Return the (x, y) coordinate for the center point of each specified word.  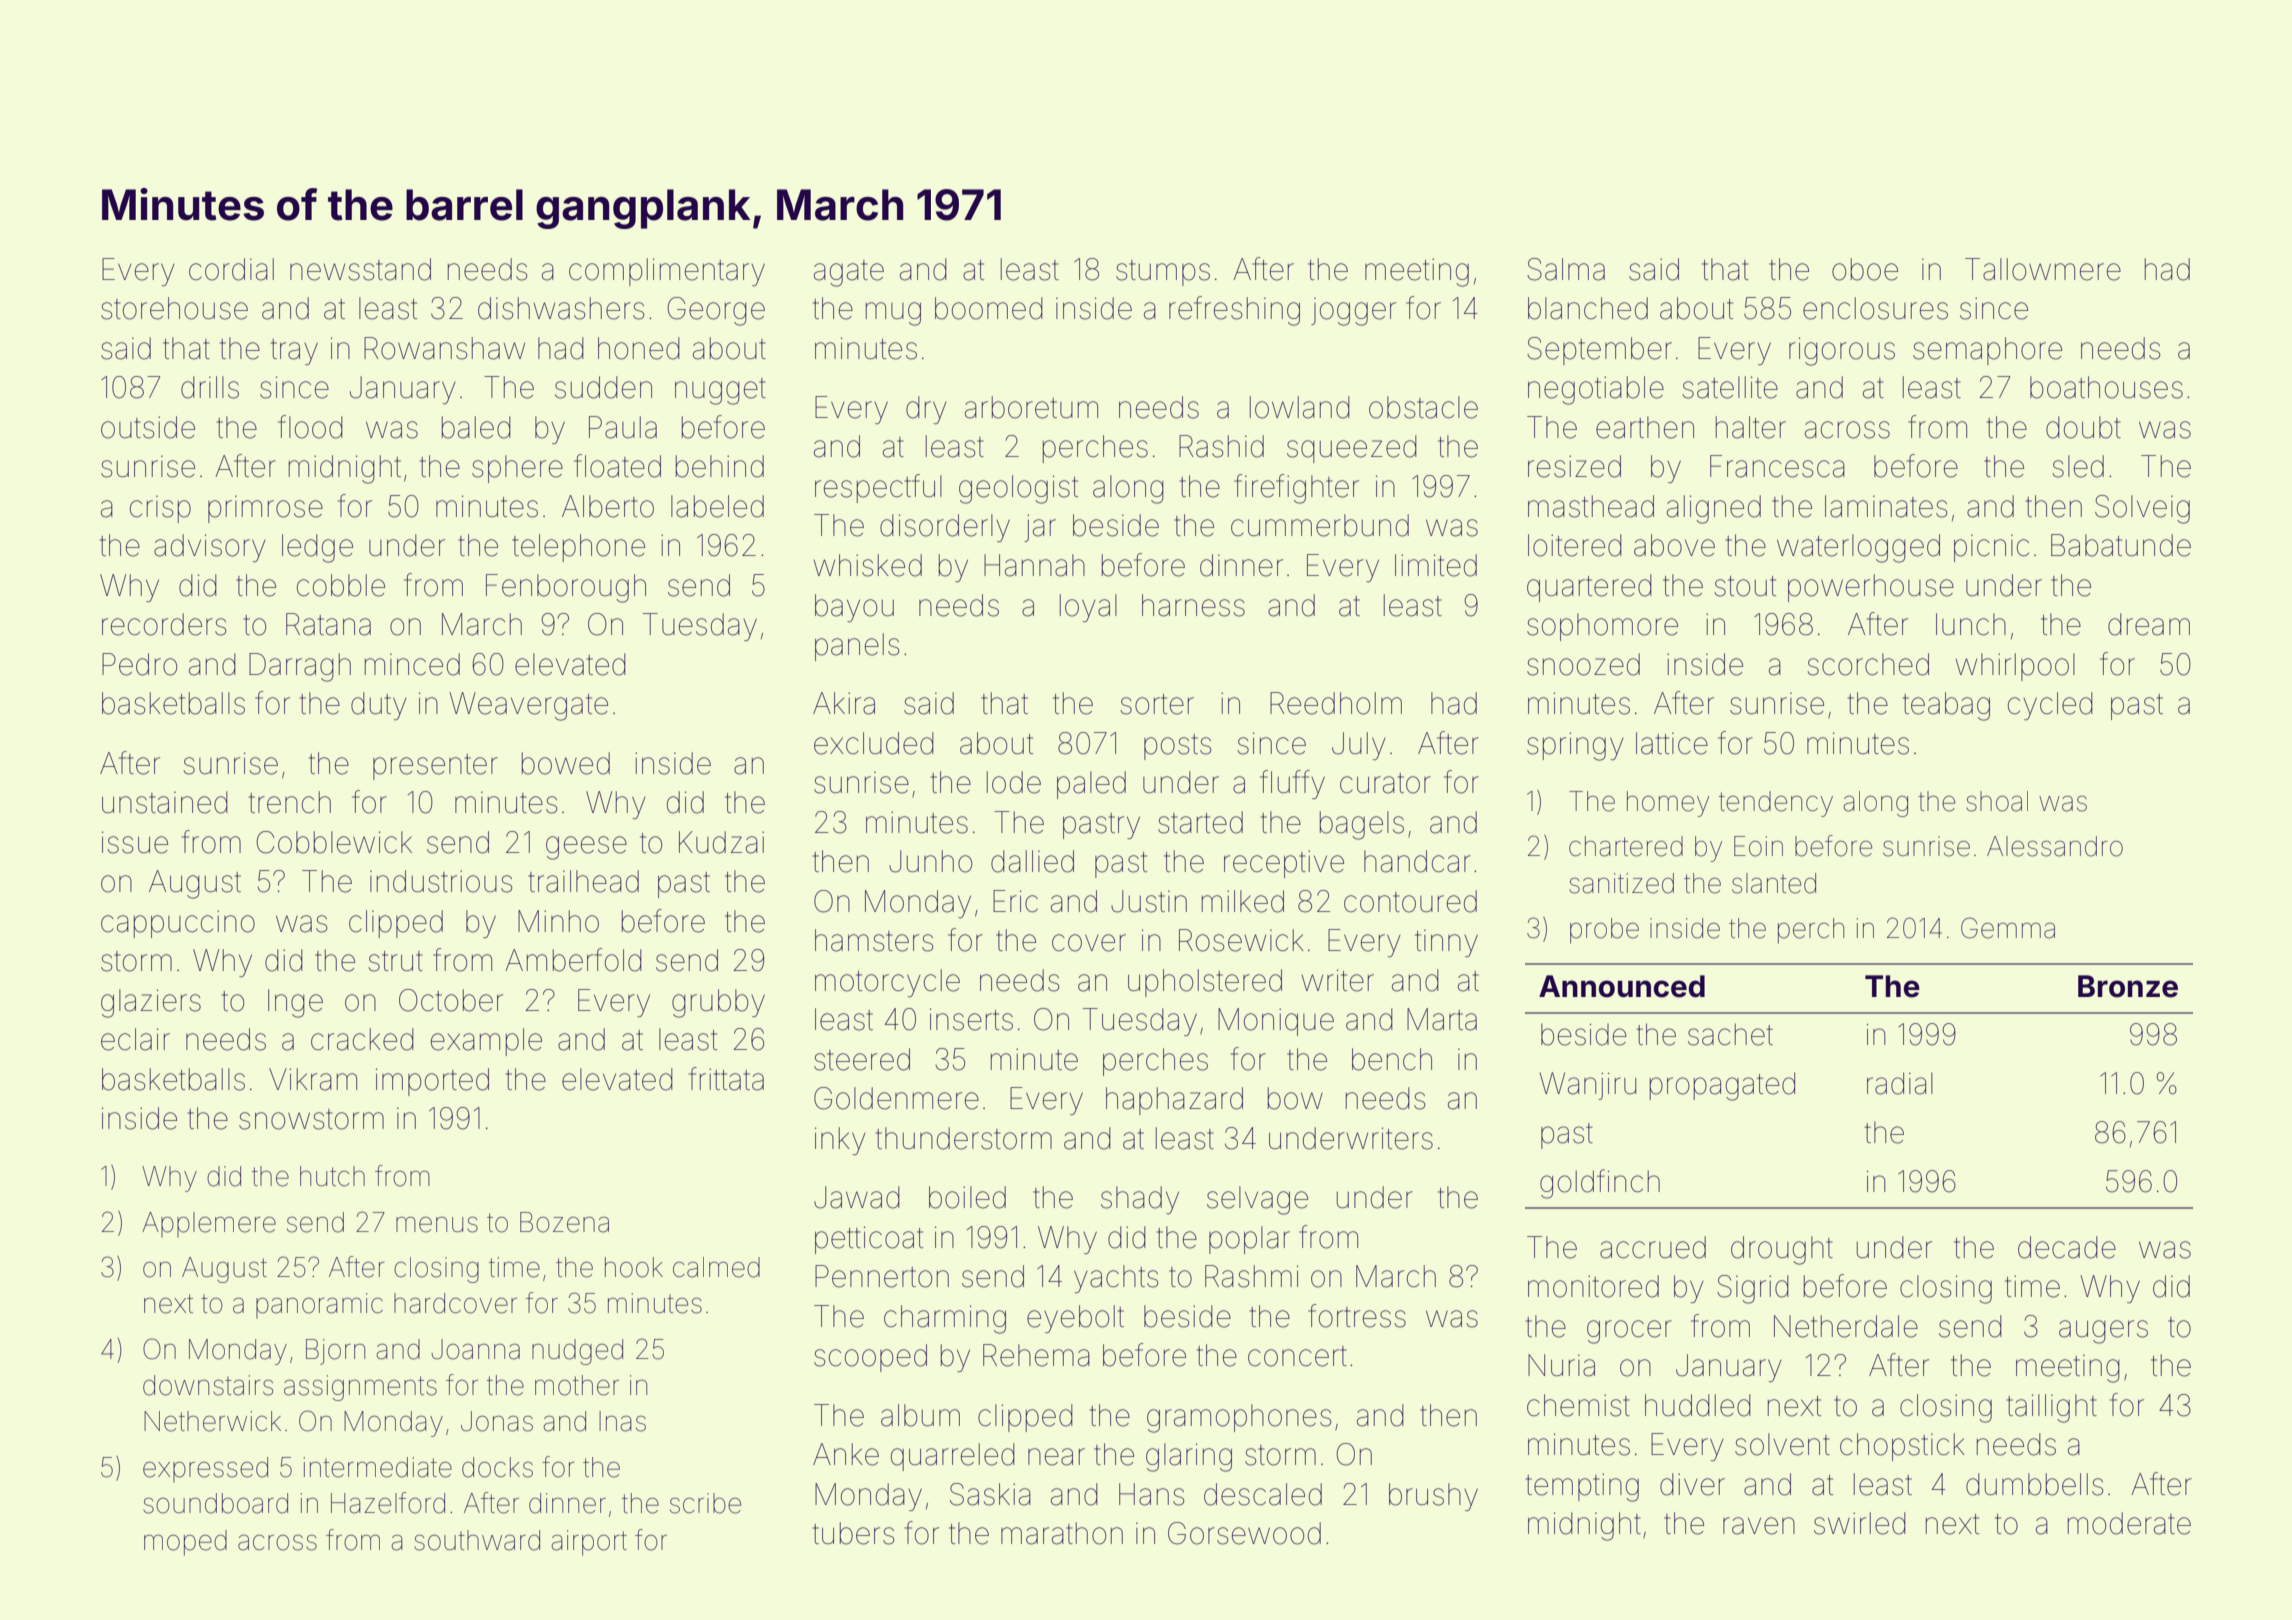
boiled (967, 1197)
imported (432, 1082)
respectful (878, 488)
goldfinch (1600, 1184)
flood (310, 427)
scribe (705, 1503)
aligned (1714, 509)
